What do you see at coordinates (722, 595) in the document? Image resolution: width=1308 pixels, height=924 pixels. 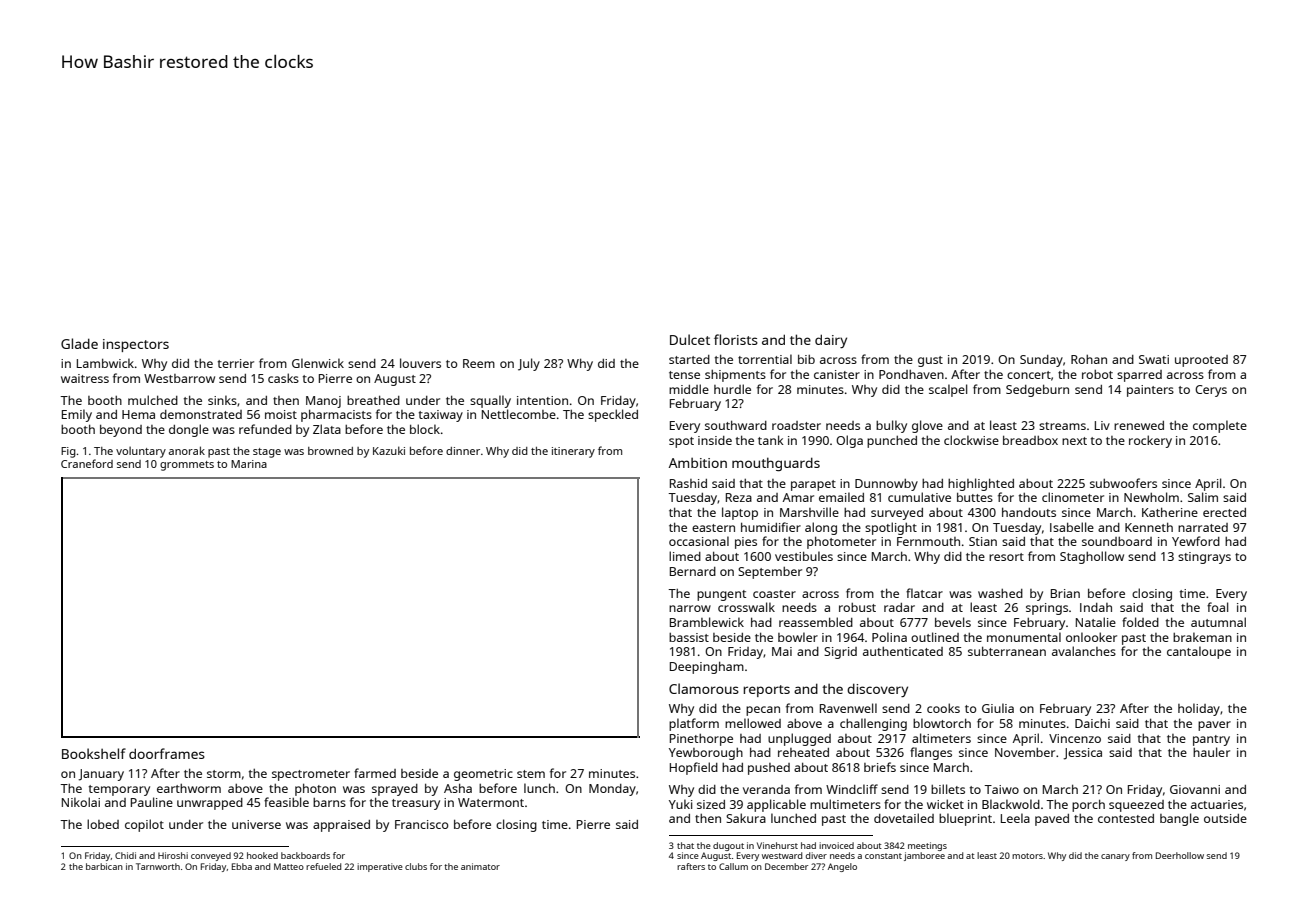 I see `pungent` at bounding box center [722, 595].
